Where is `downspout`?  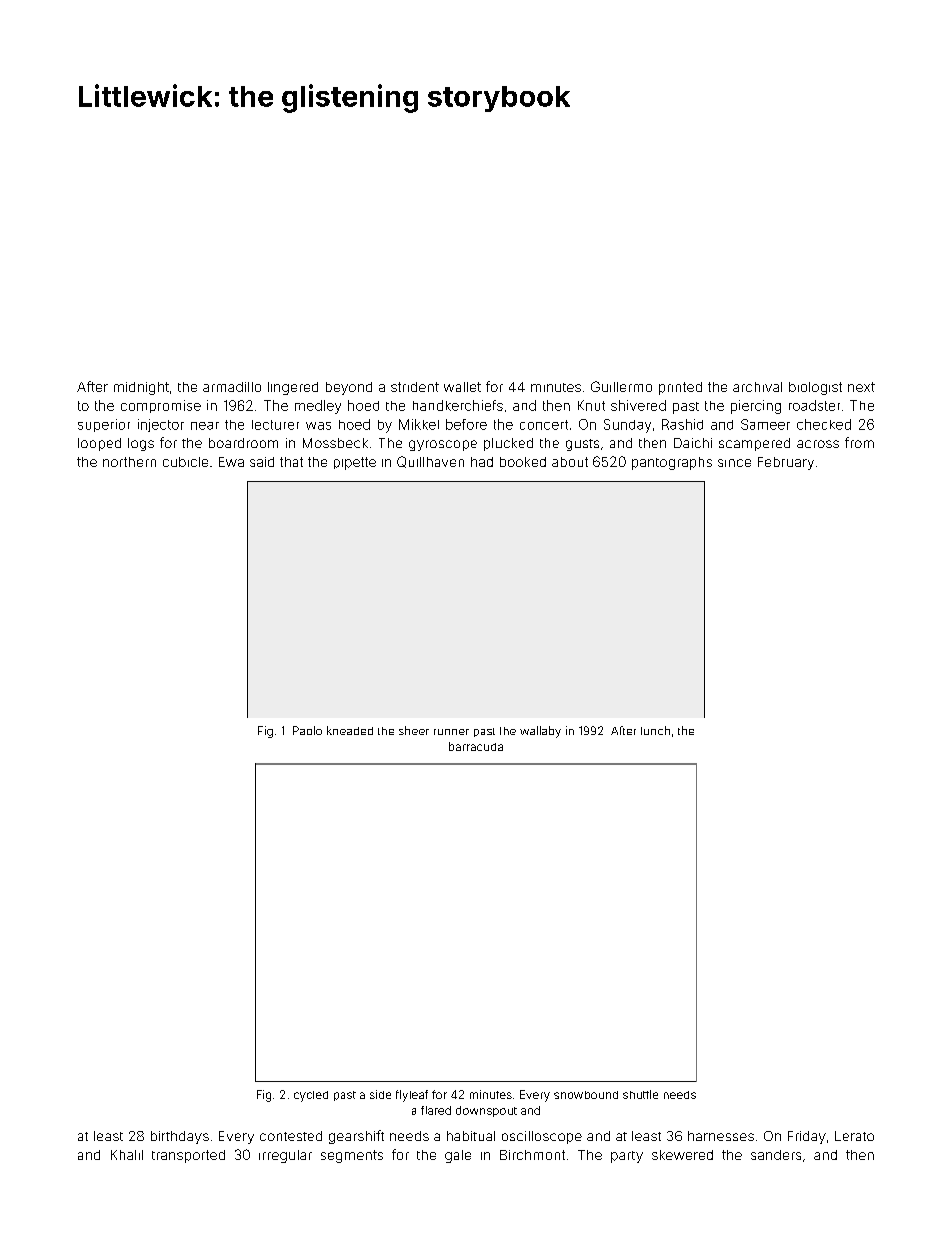
downspout is located at coordinates (486, 1111).
